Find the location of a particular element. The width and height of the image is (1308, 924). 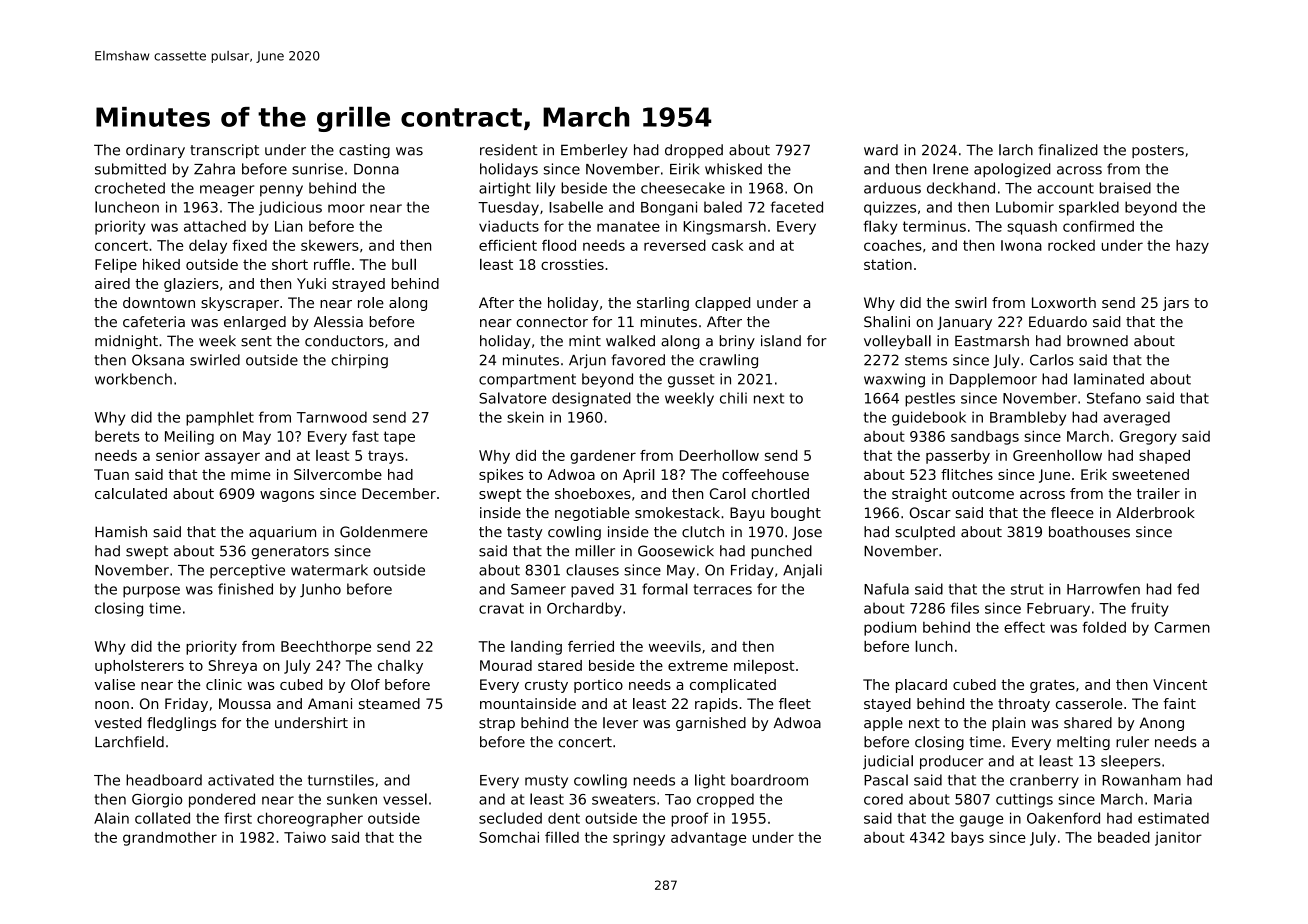

advantage is located at coordinates (708, 839).
